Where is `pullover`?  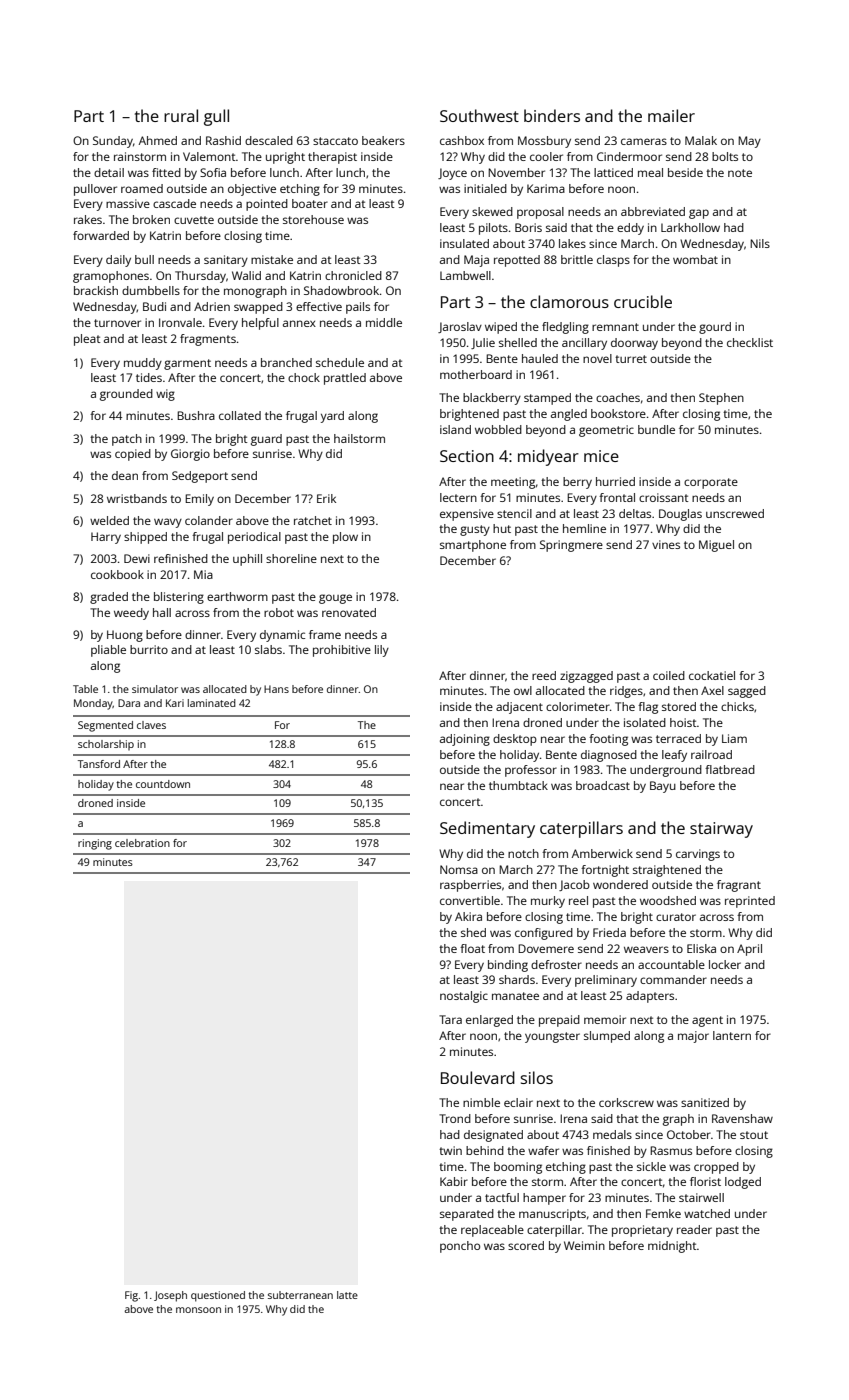 pullover is located at coordinates (95, 190).
